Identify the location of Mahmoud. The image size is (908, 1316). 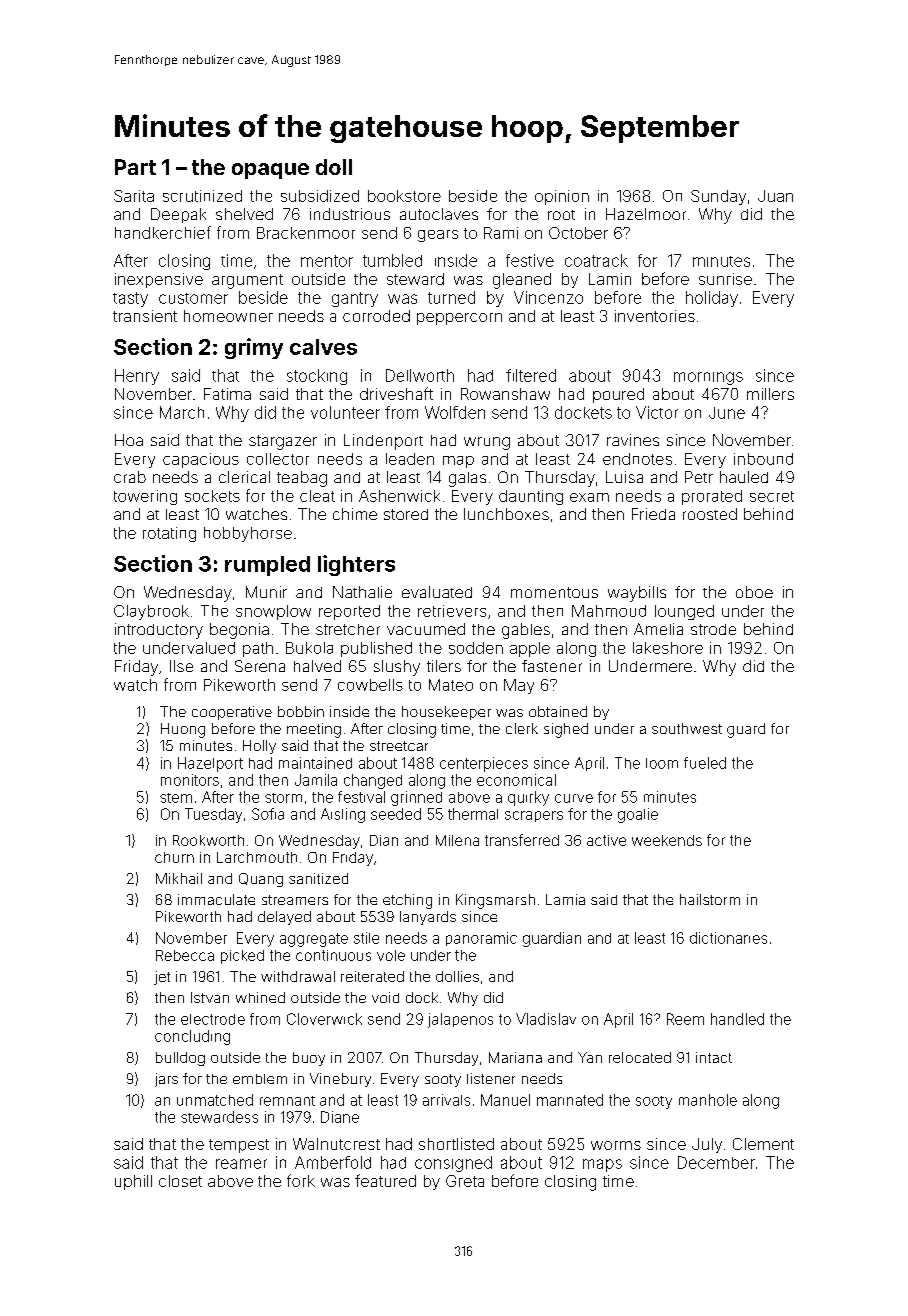
(609, 611).
